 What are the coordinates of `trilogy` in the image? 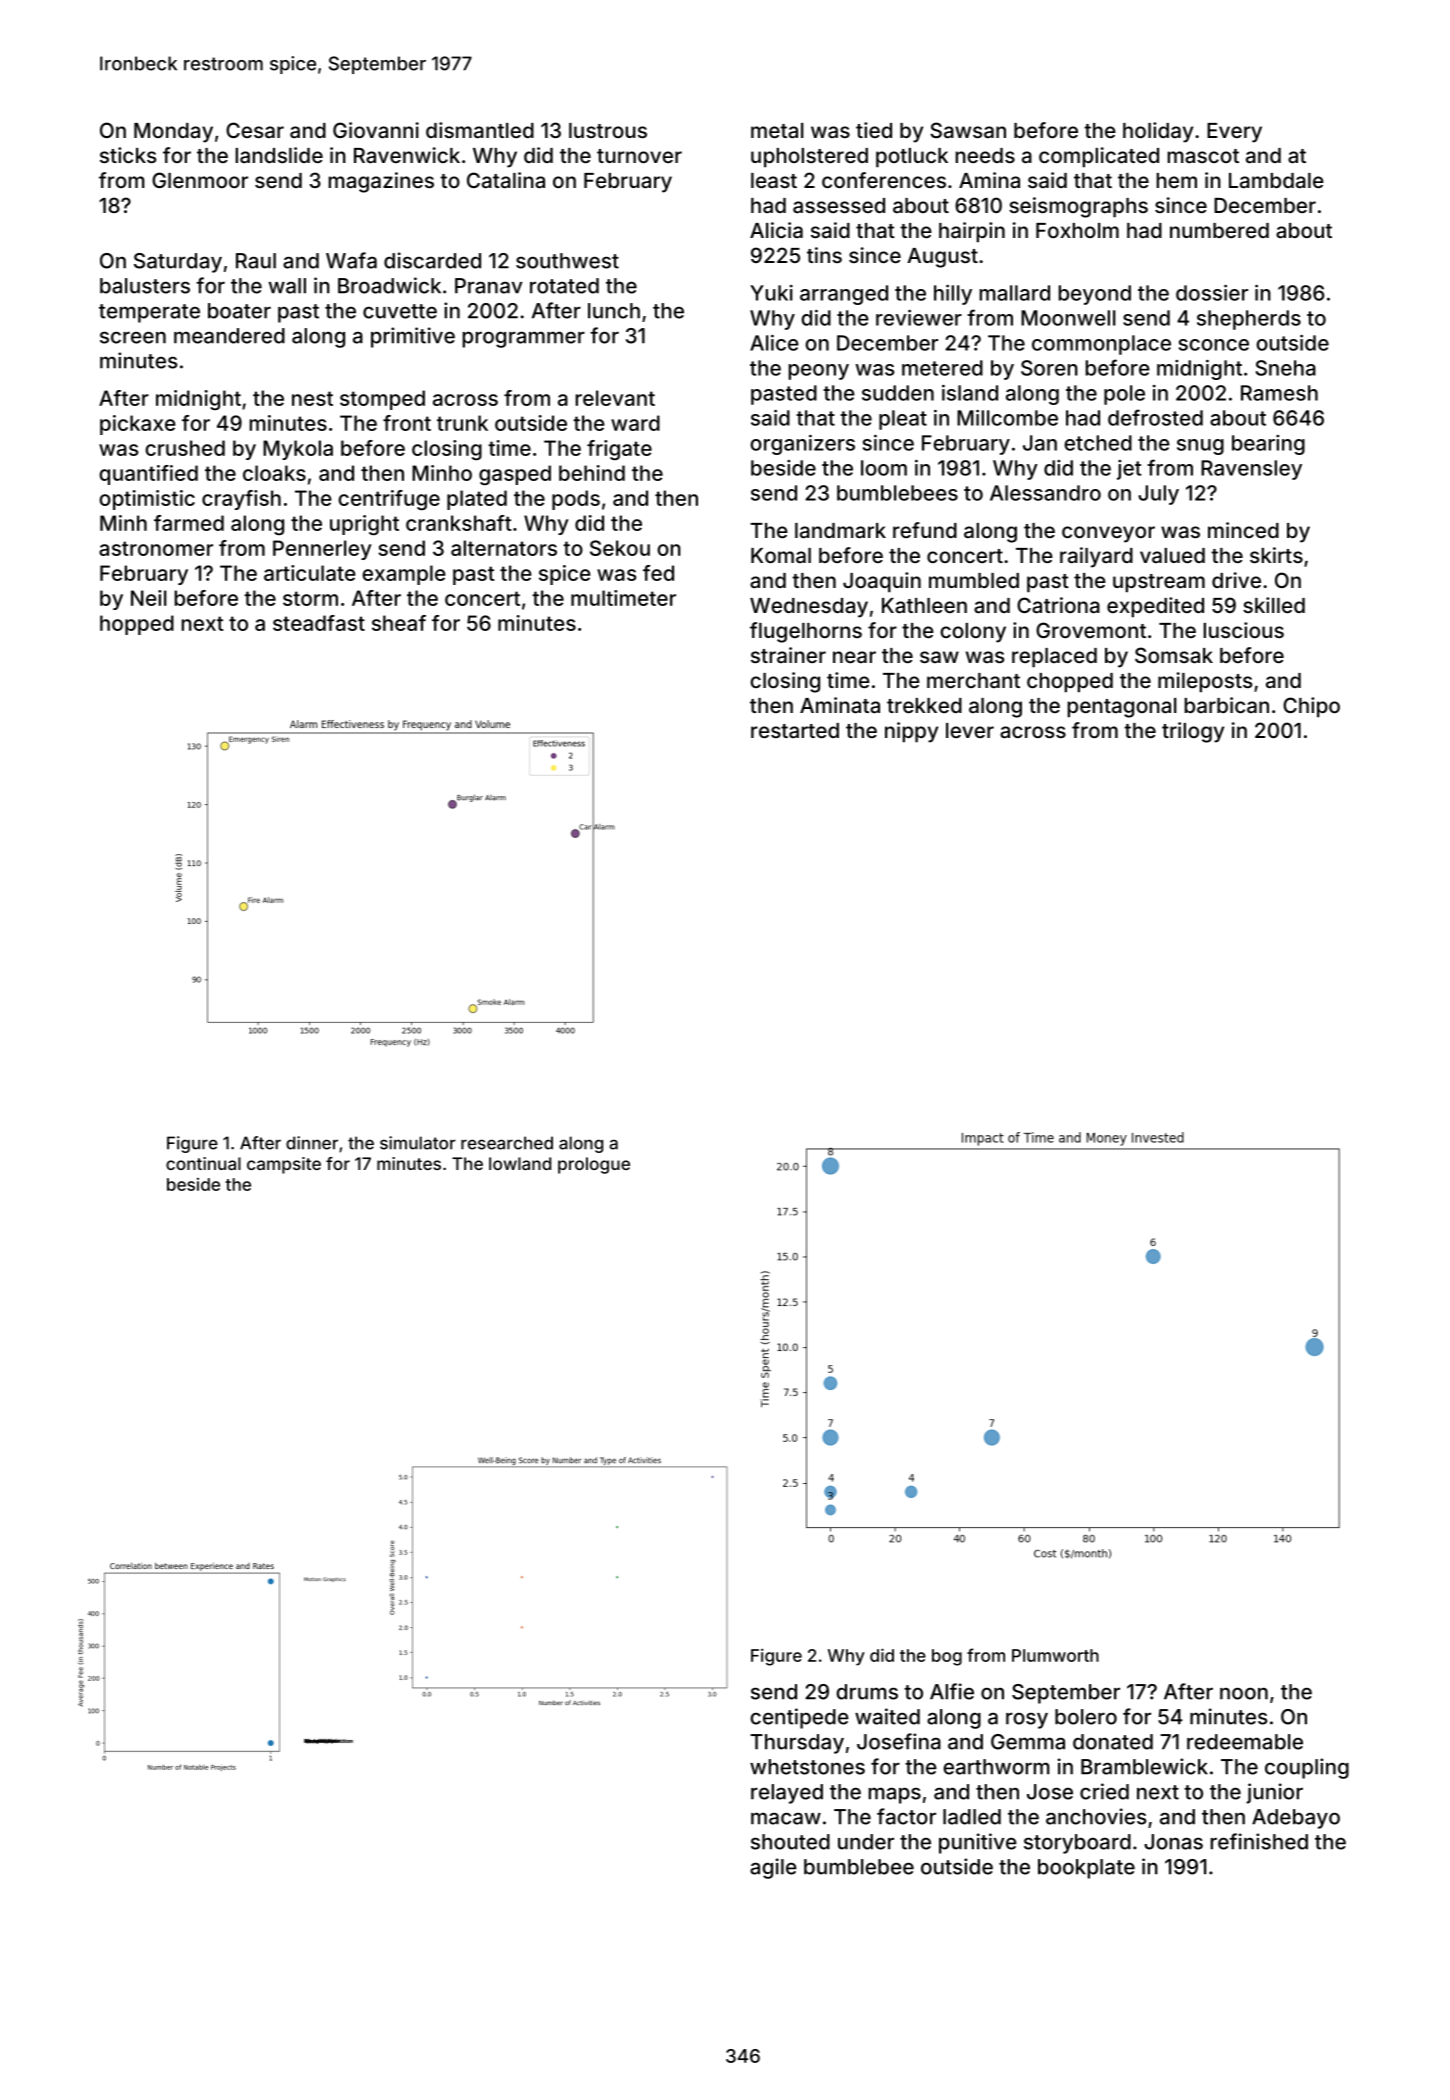 It's located at (1193, 732).
